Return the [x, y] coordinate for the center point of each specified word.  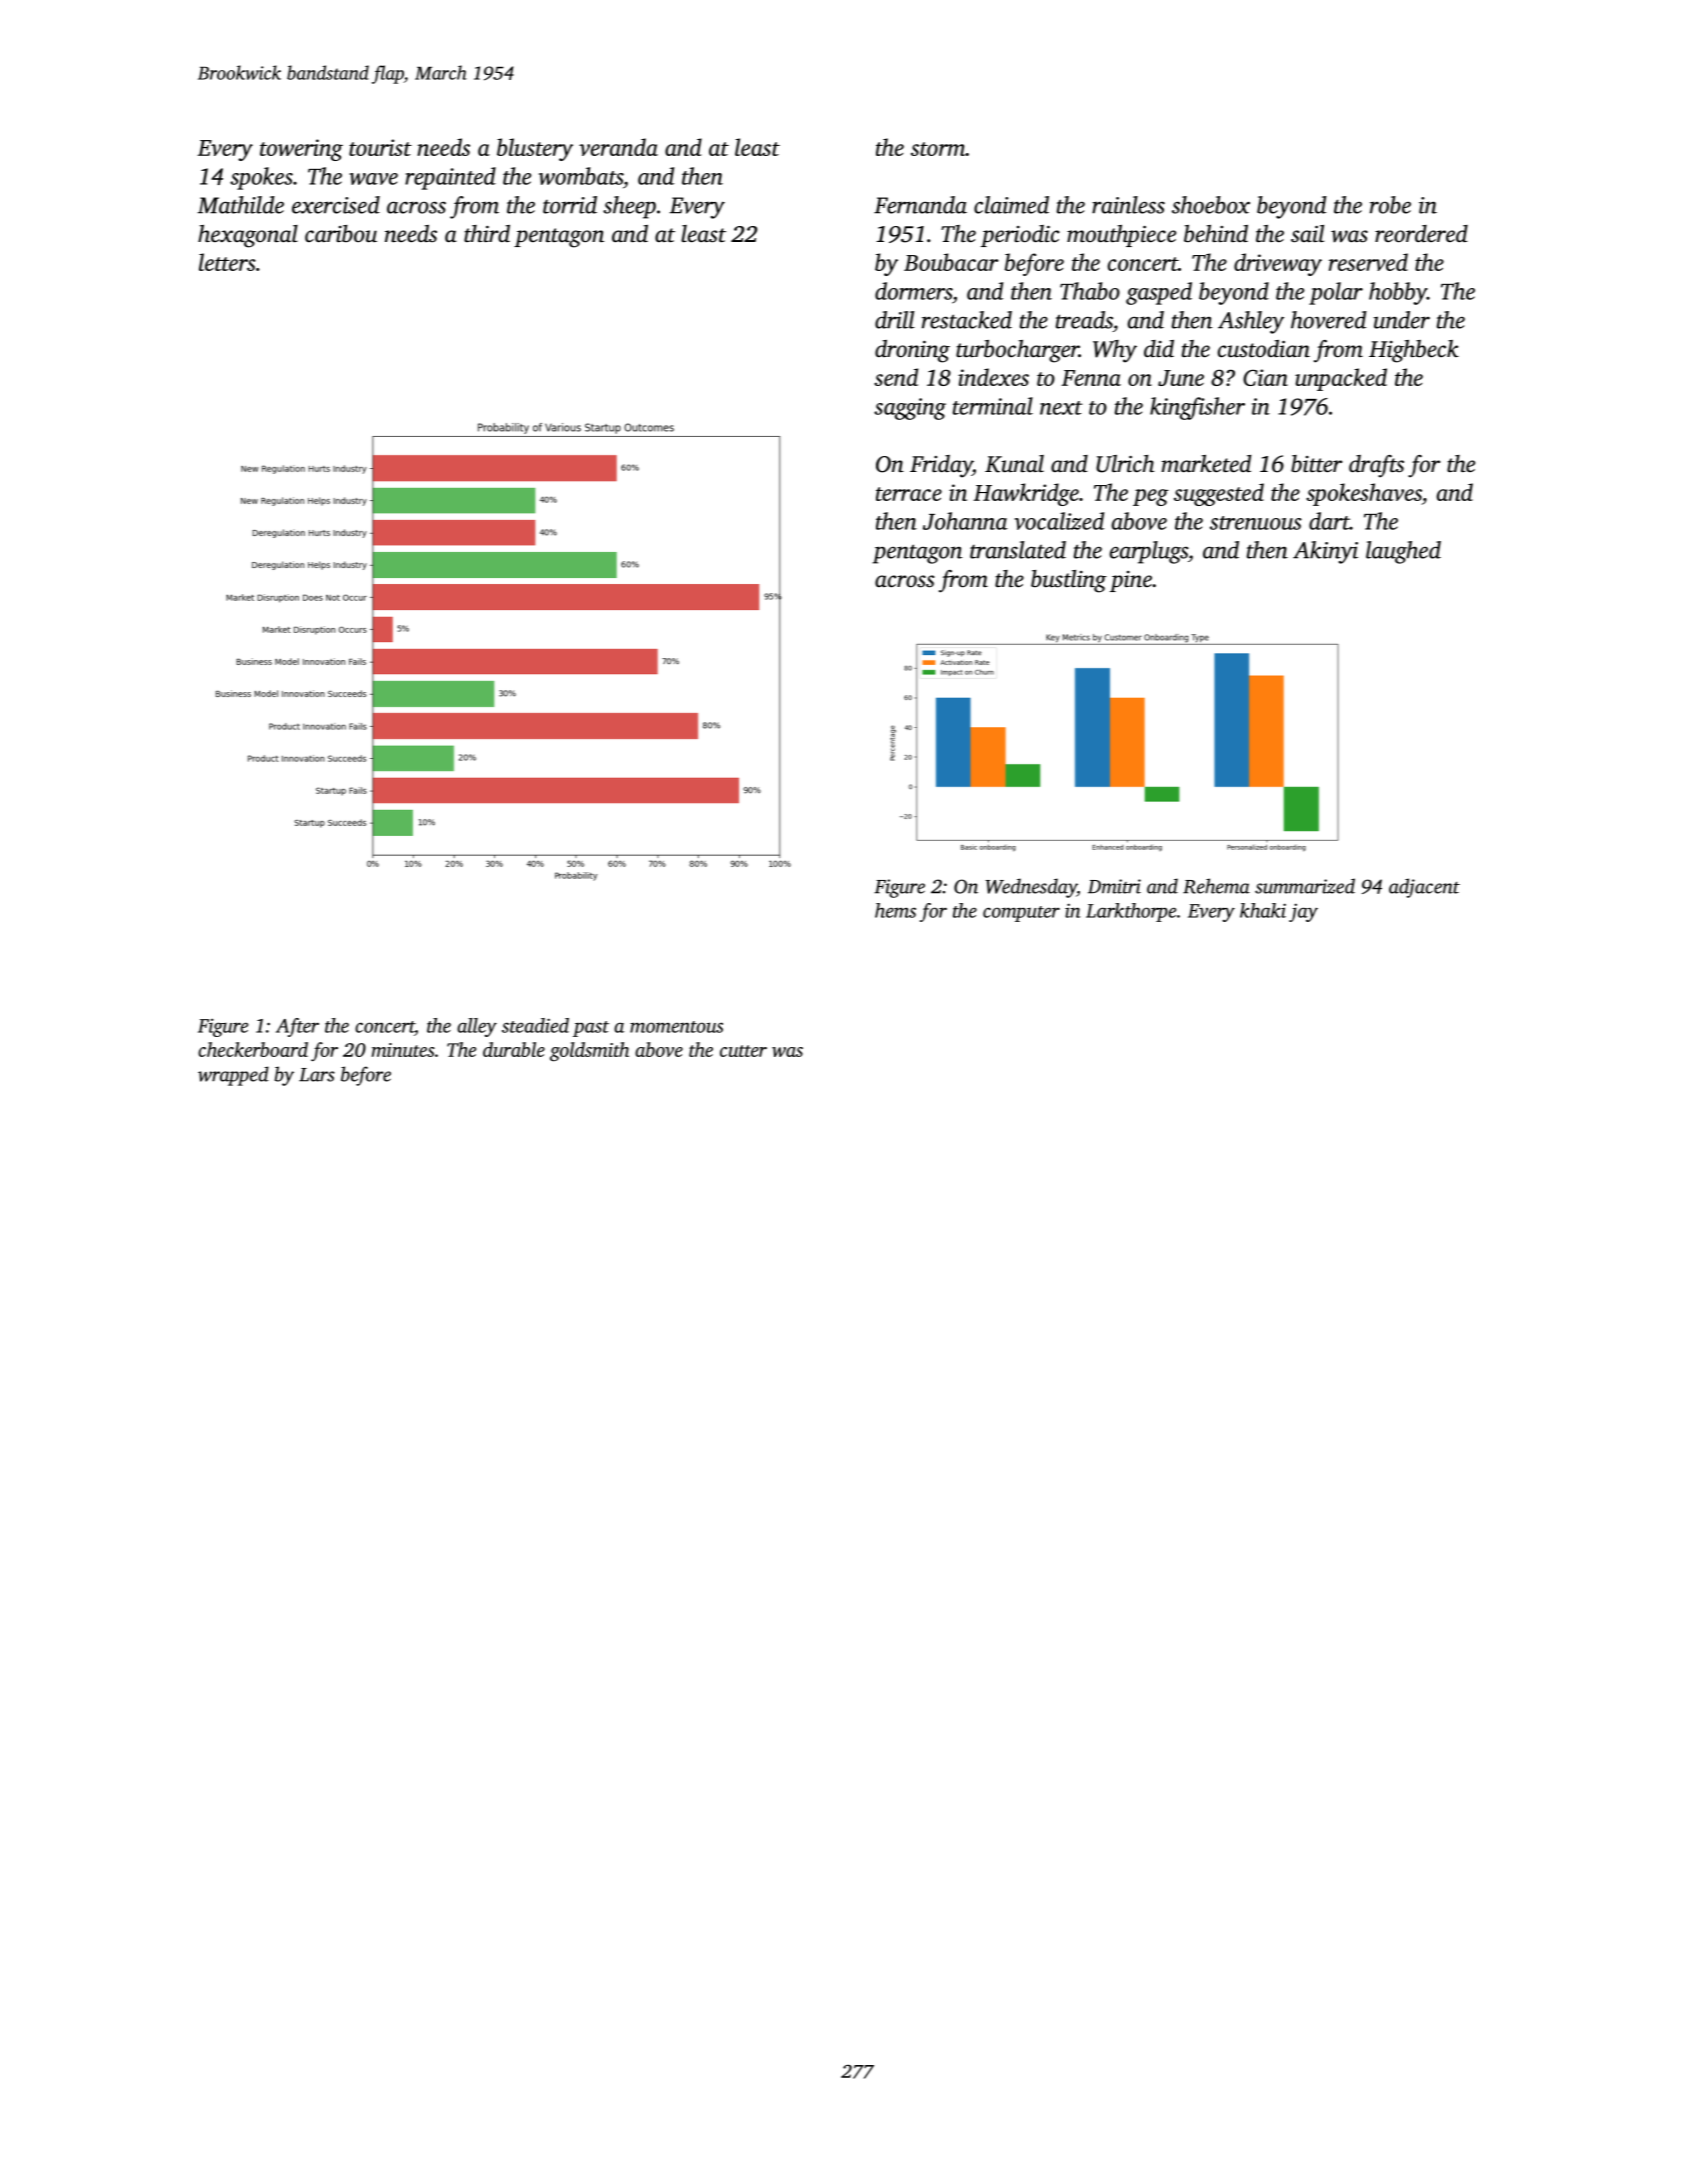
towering [301, 150]
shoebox [1211, 205]
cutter [743, 1051]
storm [938, 149]
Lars [317, 1075]
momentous [676, 1027]
